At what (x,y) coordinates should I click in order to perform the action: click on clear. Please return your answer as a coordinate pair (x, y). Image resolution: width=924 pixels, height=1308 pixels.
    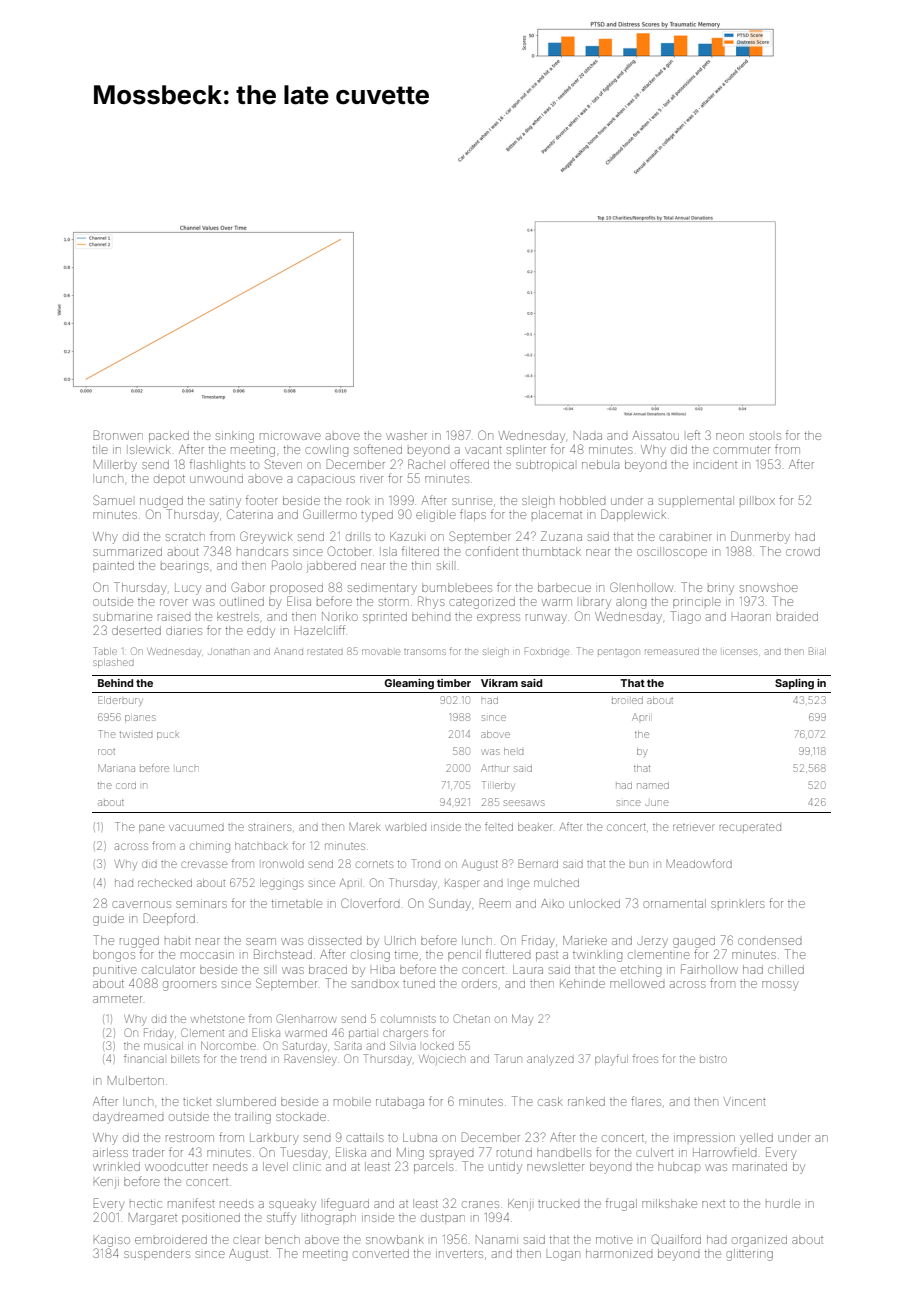
    Looking at the image, I should click on (246, 1240).
